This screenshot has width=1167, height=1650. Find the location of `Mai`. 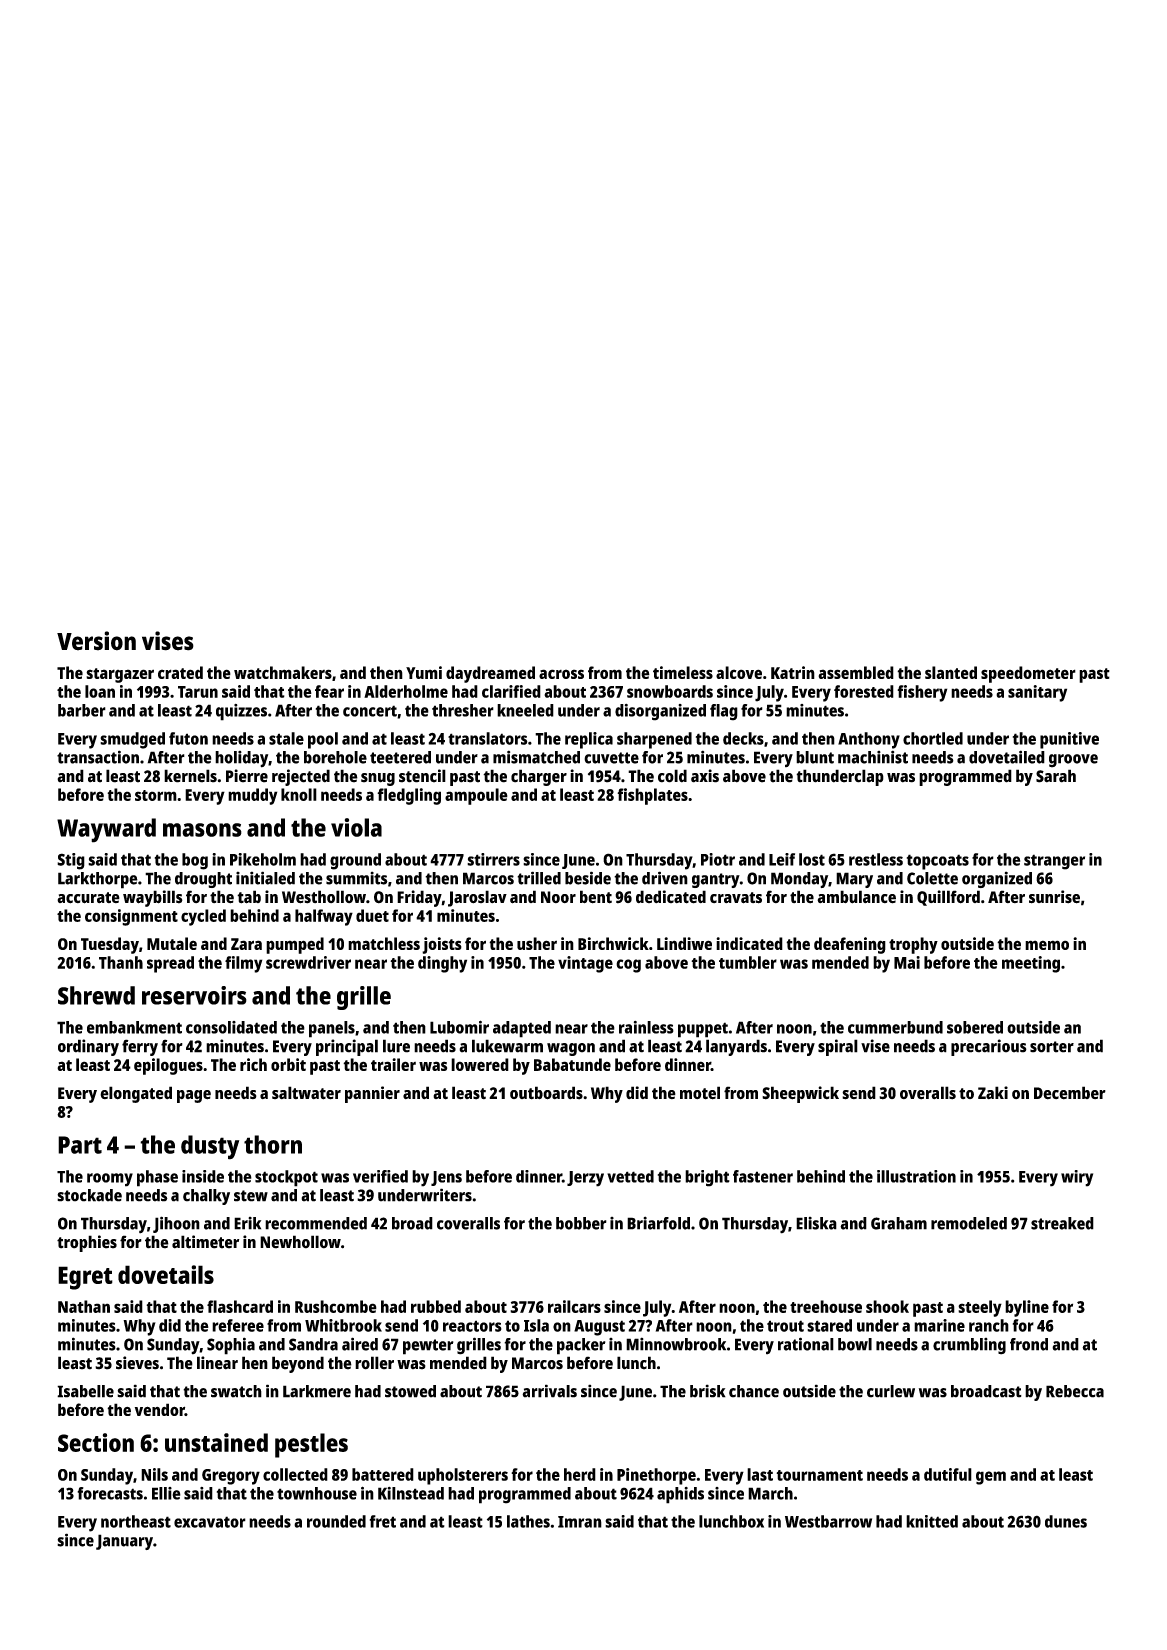

Mai is located at coordinates (907, 962).
